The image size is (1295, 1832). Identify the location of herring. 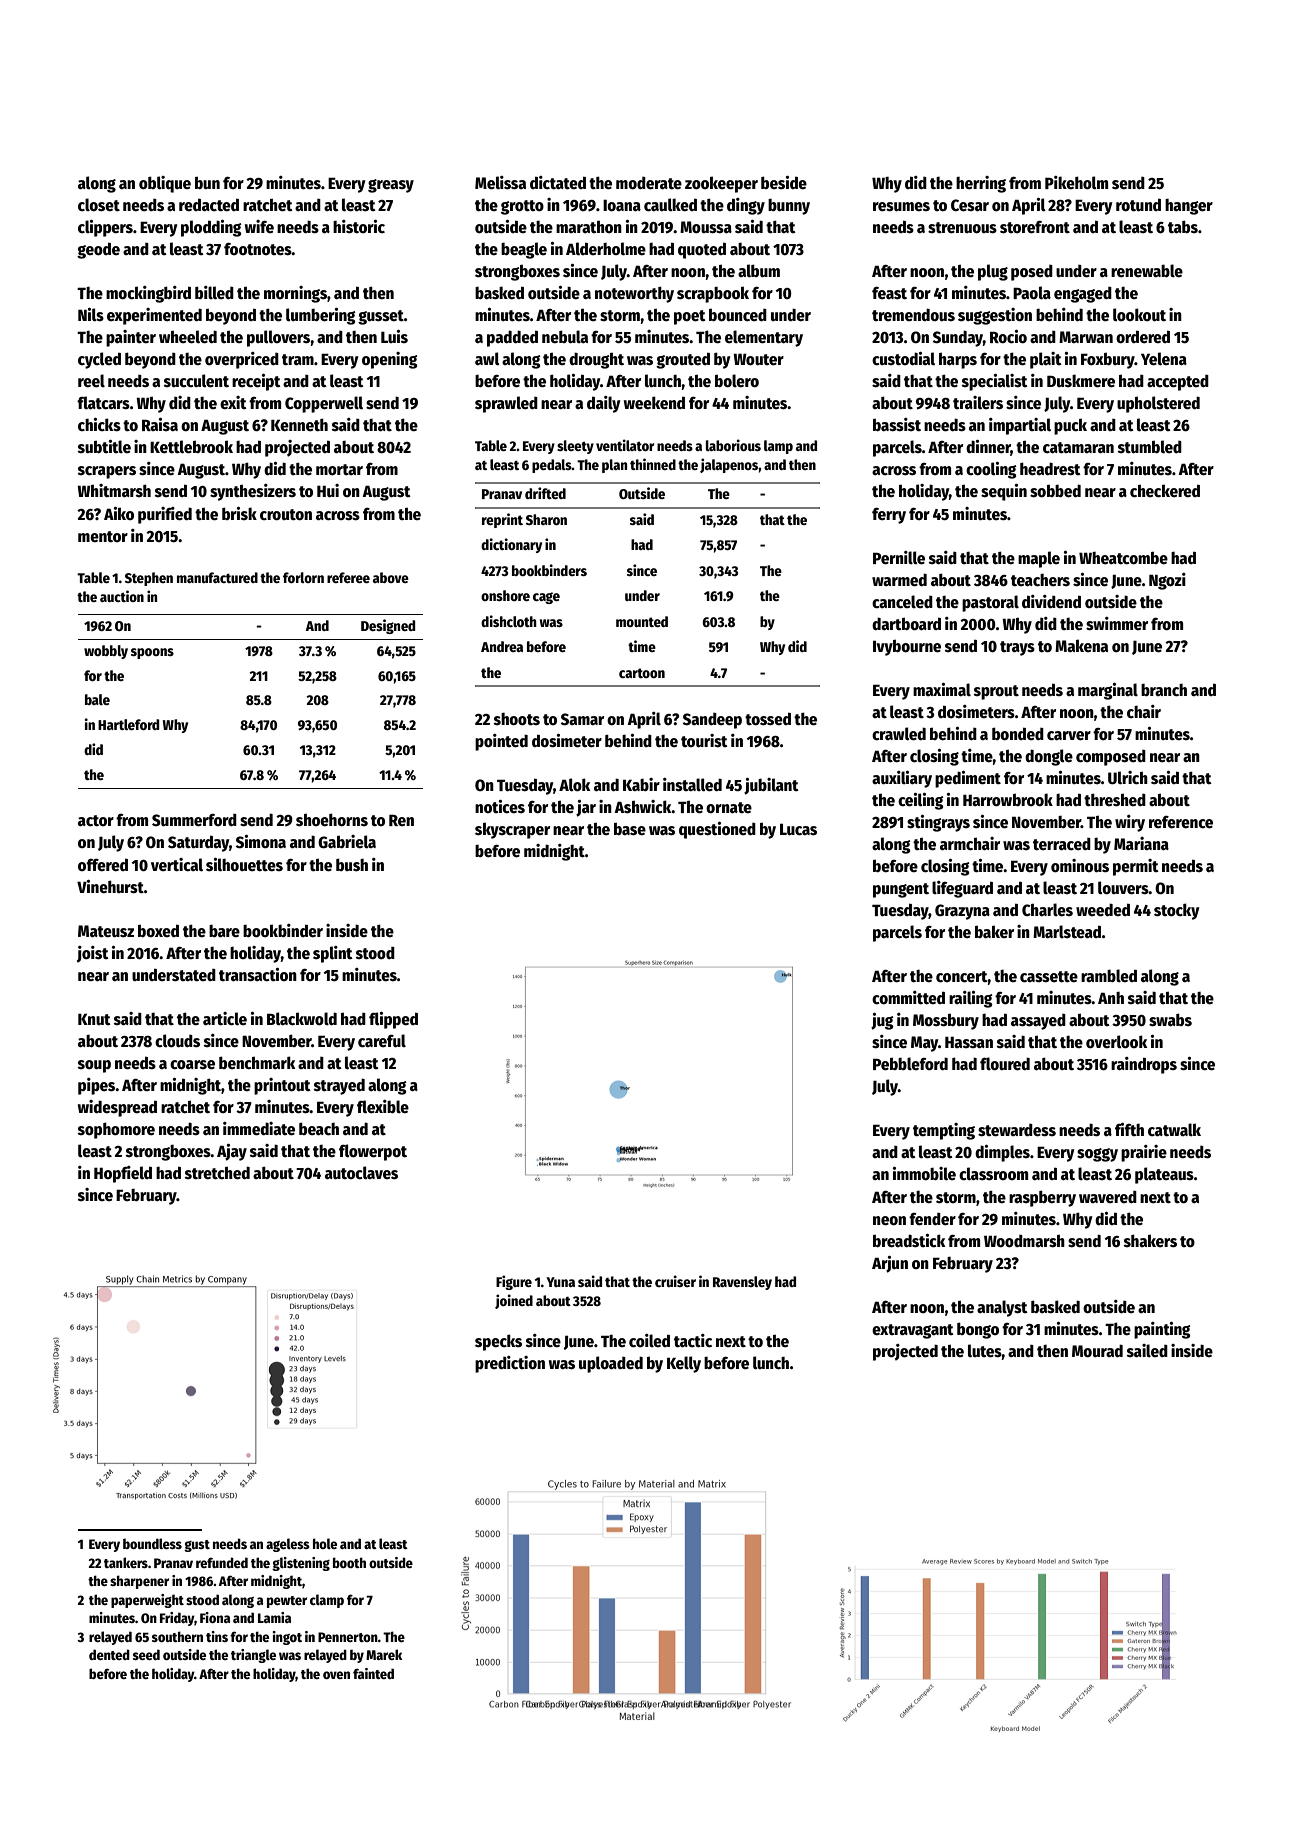
(981, 184).
